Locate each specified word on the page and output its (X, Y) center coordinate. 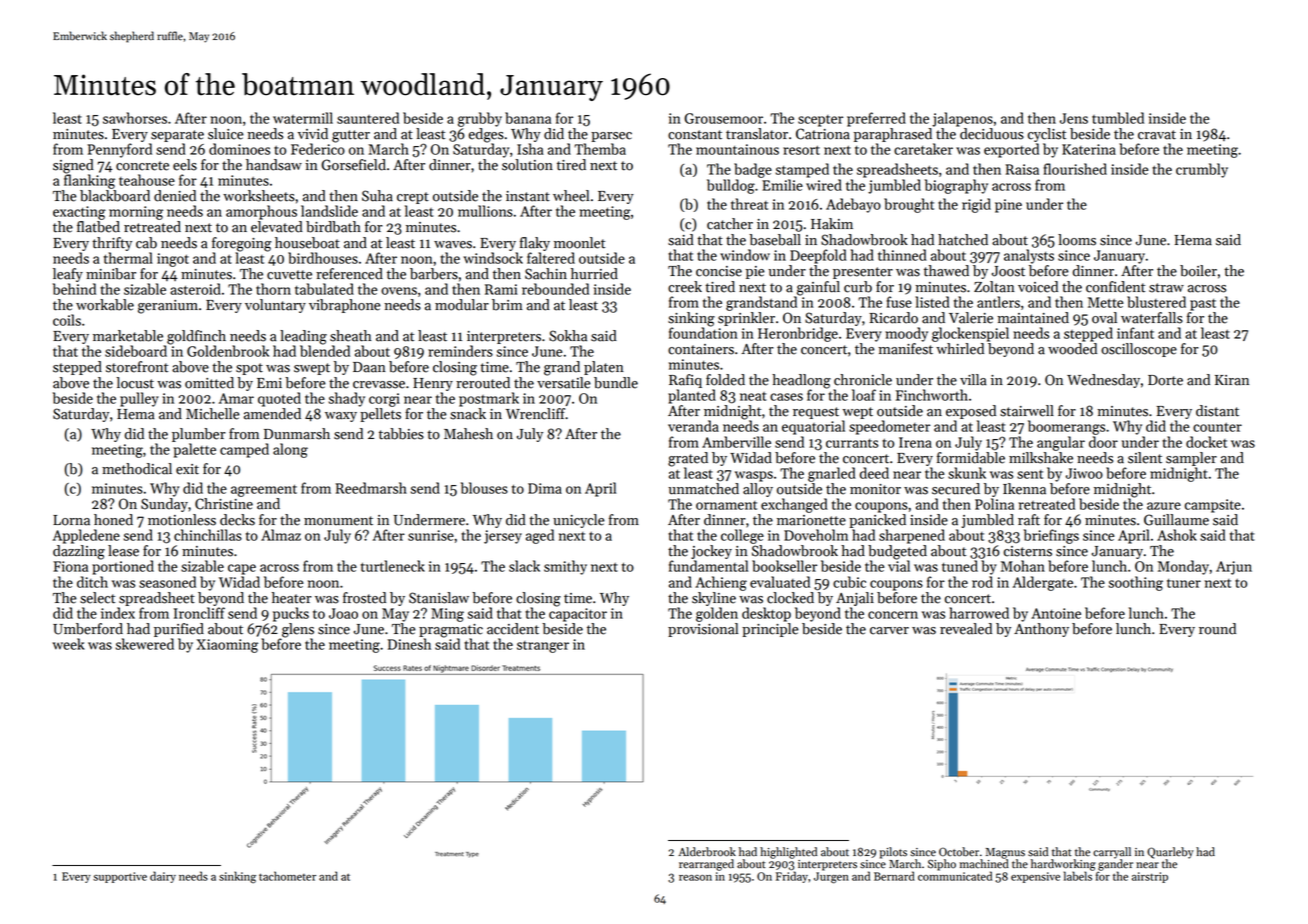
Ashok (1177, 535)
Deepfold (818, 256)
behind (74, 289)
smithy (565, 567)
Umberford (88, 629)
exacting (79, 213)
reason (695, 878)
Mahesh (468, 434)
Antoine (1056, 613)
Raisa (1022, 169)
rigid (976, 205)
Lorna (71, 520)
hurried (594, 274)
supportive (120, 877)
